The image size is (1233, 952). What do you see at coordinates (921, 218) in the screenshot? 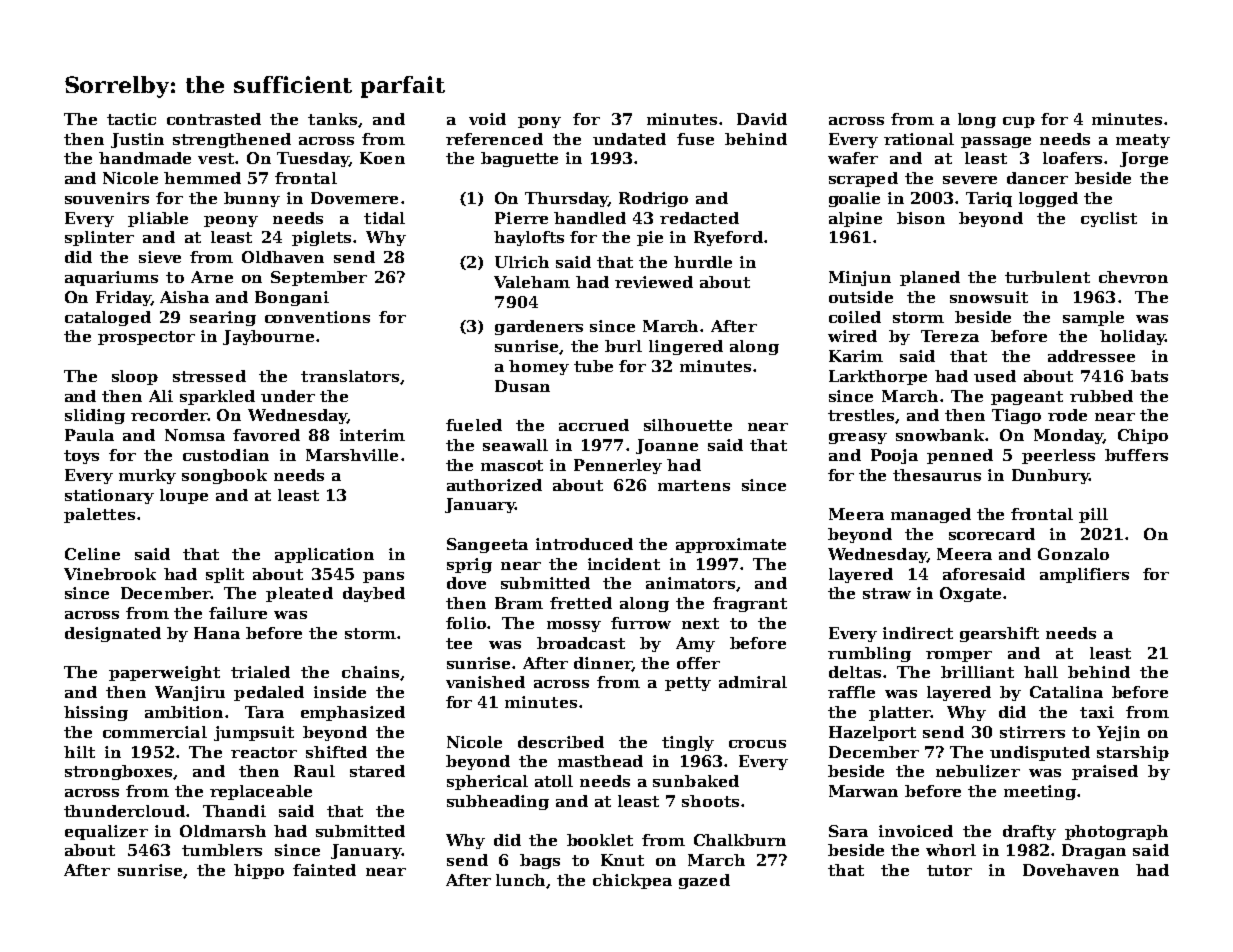
I see `bison` at bounding box center [921, 218].
